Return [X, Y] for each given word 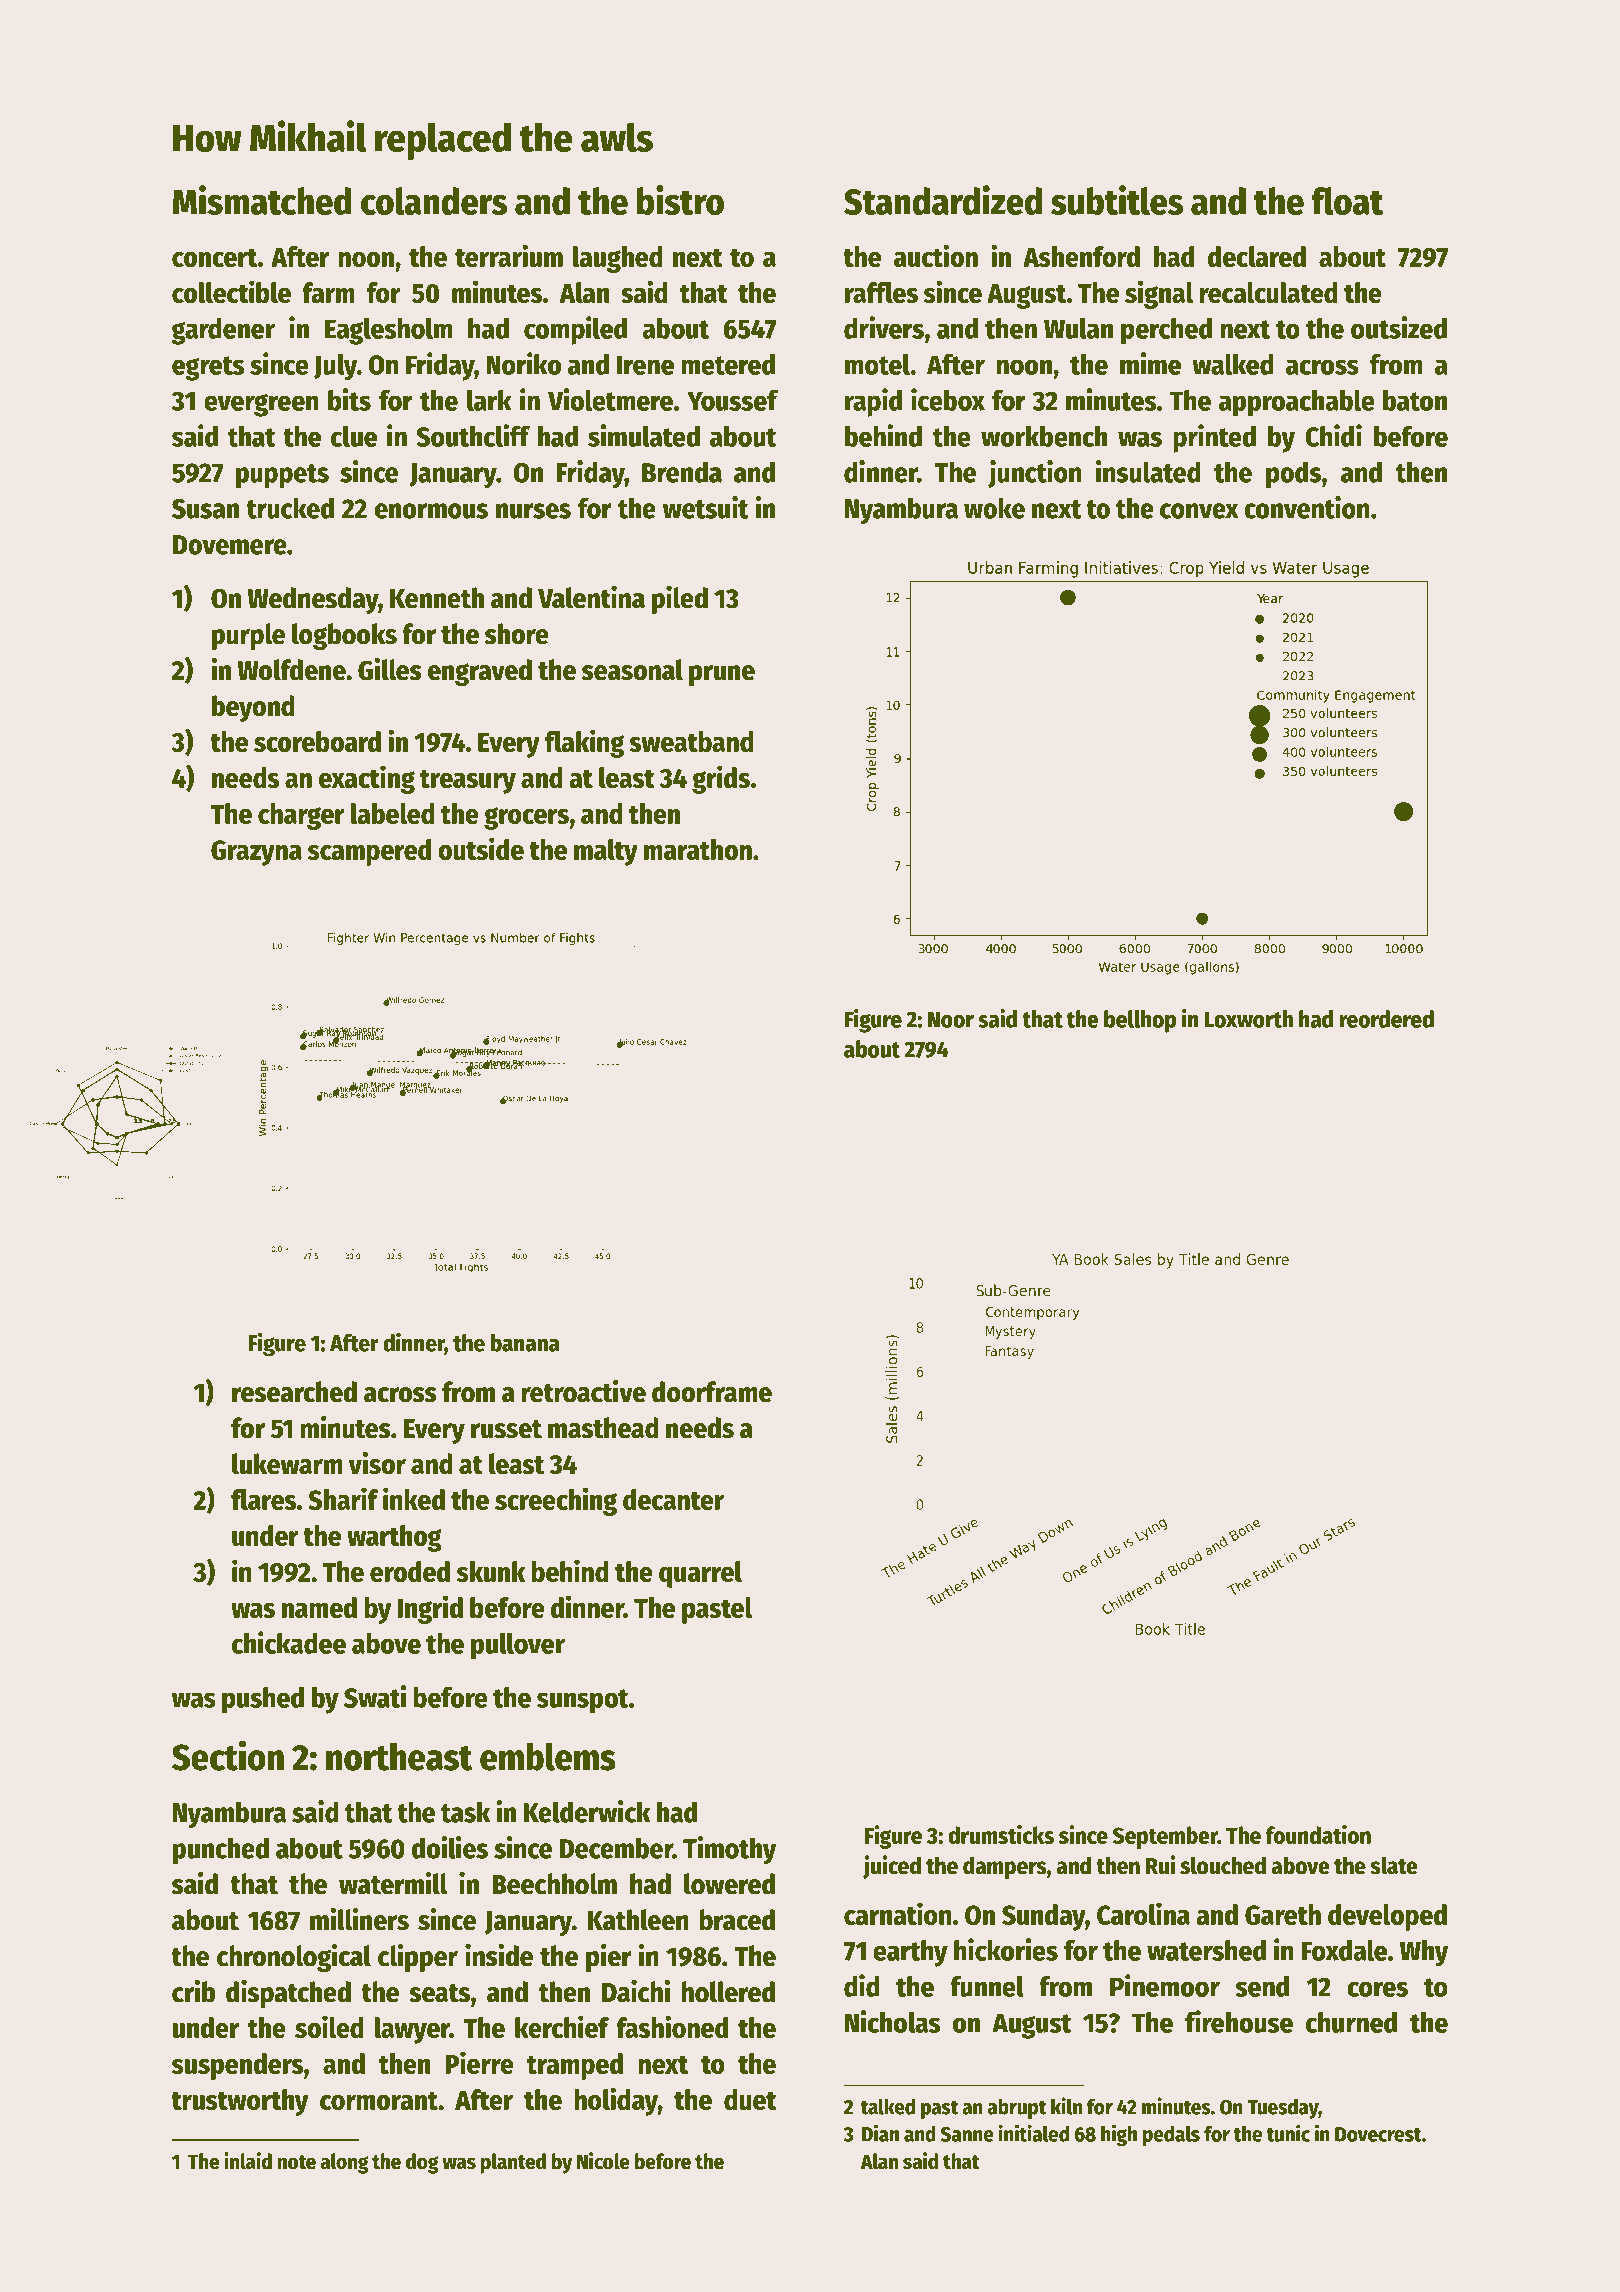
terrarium [509, 255]
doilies [450, 1847]
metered [728, 364]
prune [722, 675]
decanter [673, 1499]
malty [606, 852]
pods [1293, 474]
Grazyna [256, 853]
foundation [1318, 1834]
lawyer [412, 2030]
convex [1199, 511]
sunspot [583, 1701]
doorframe [712, 1392]
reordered [1386, 1019]
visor [377, 1463]
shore [517, 634]
